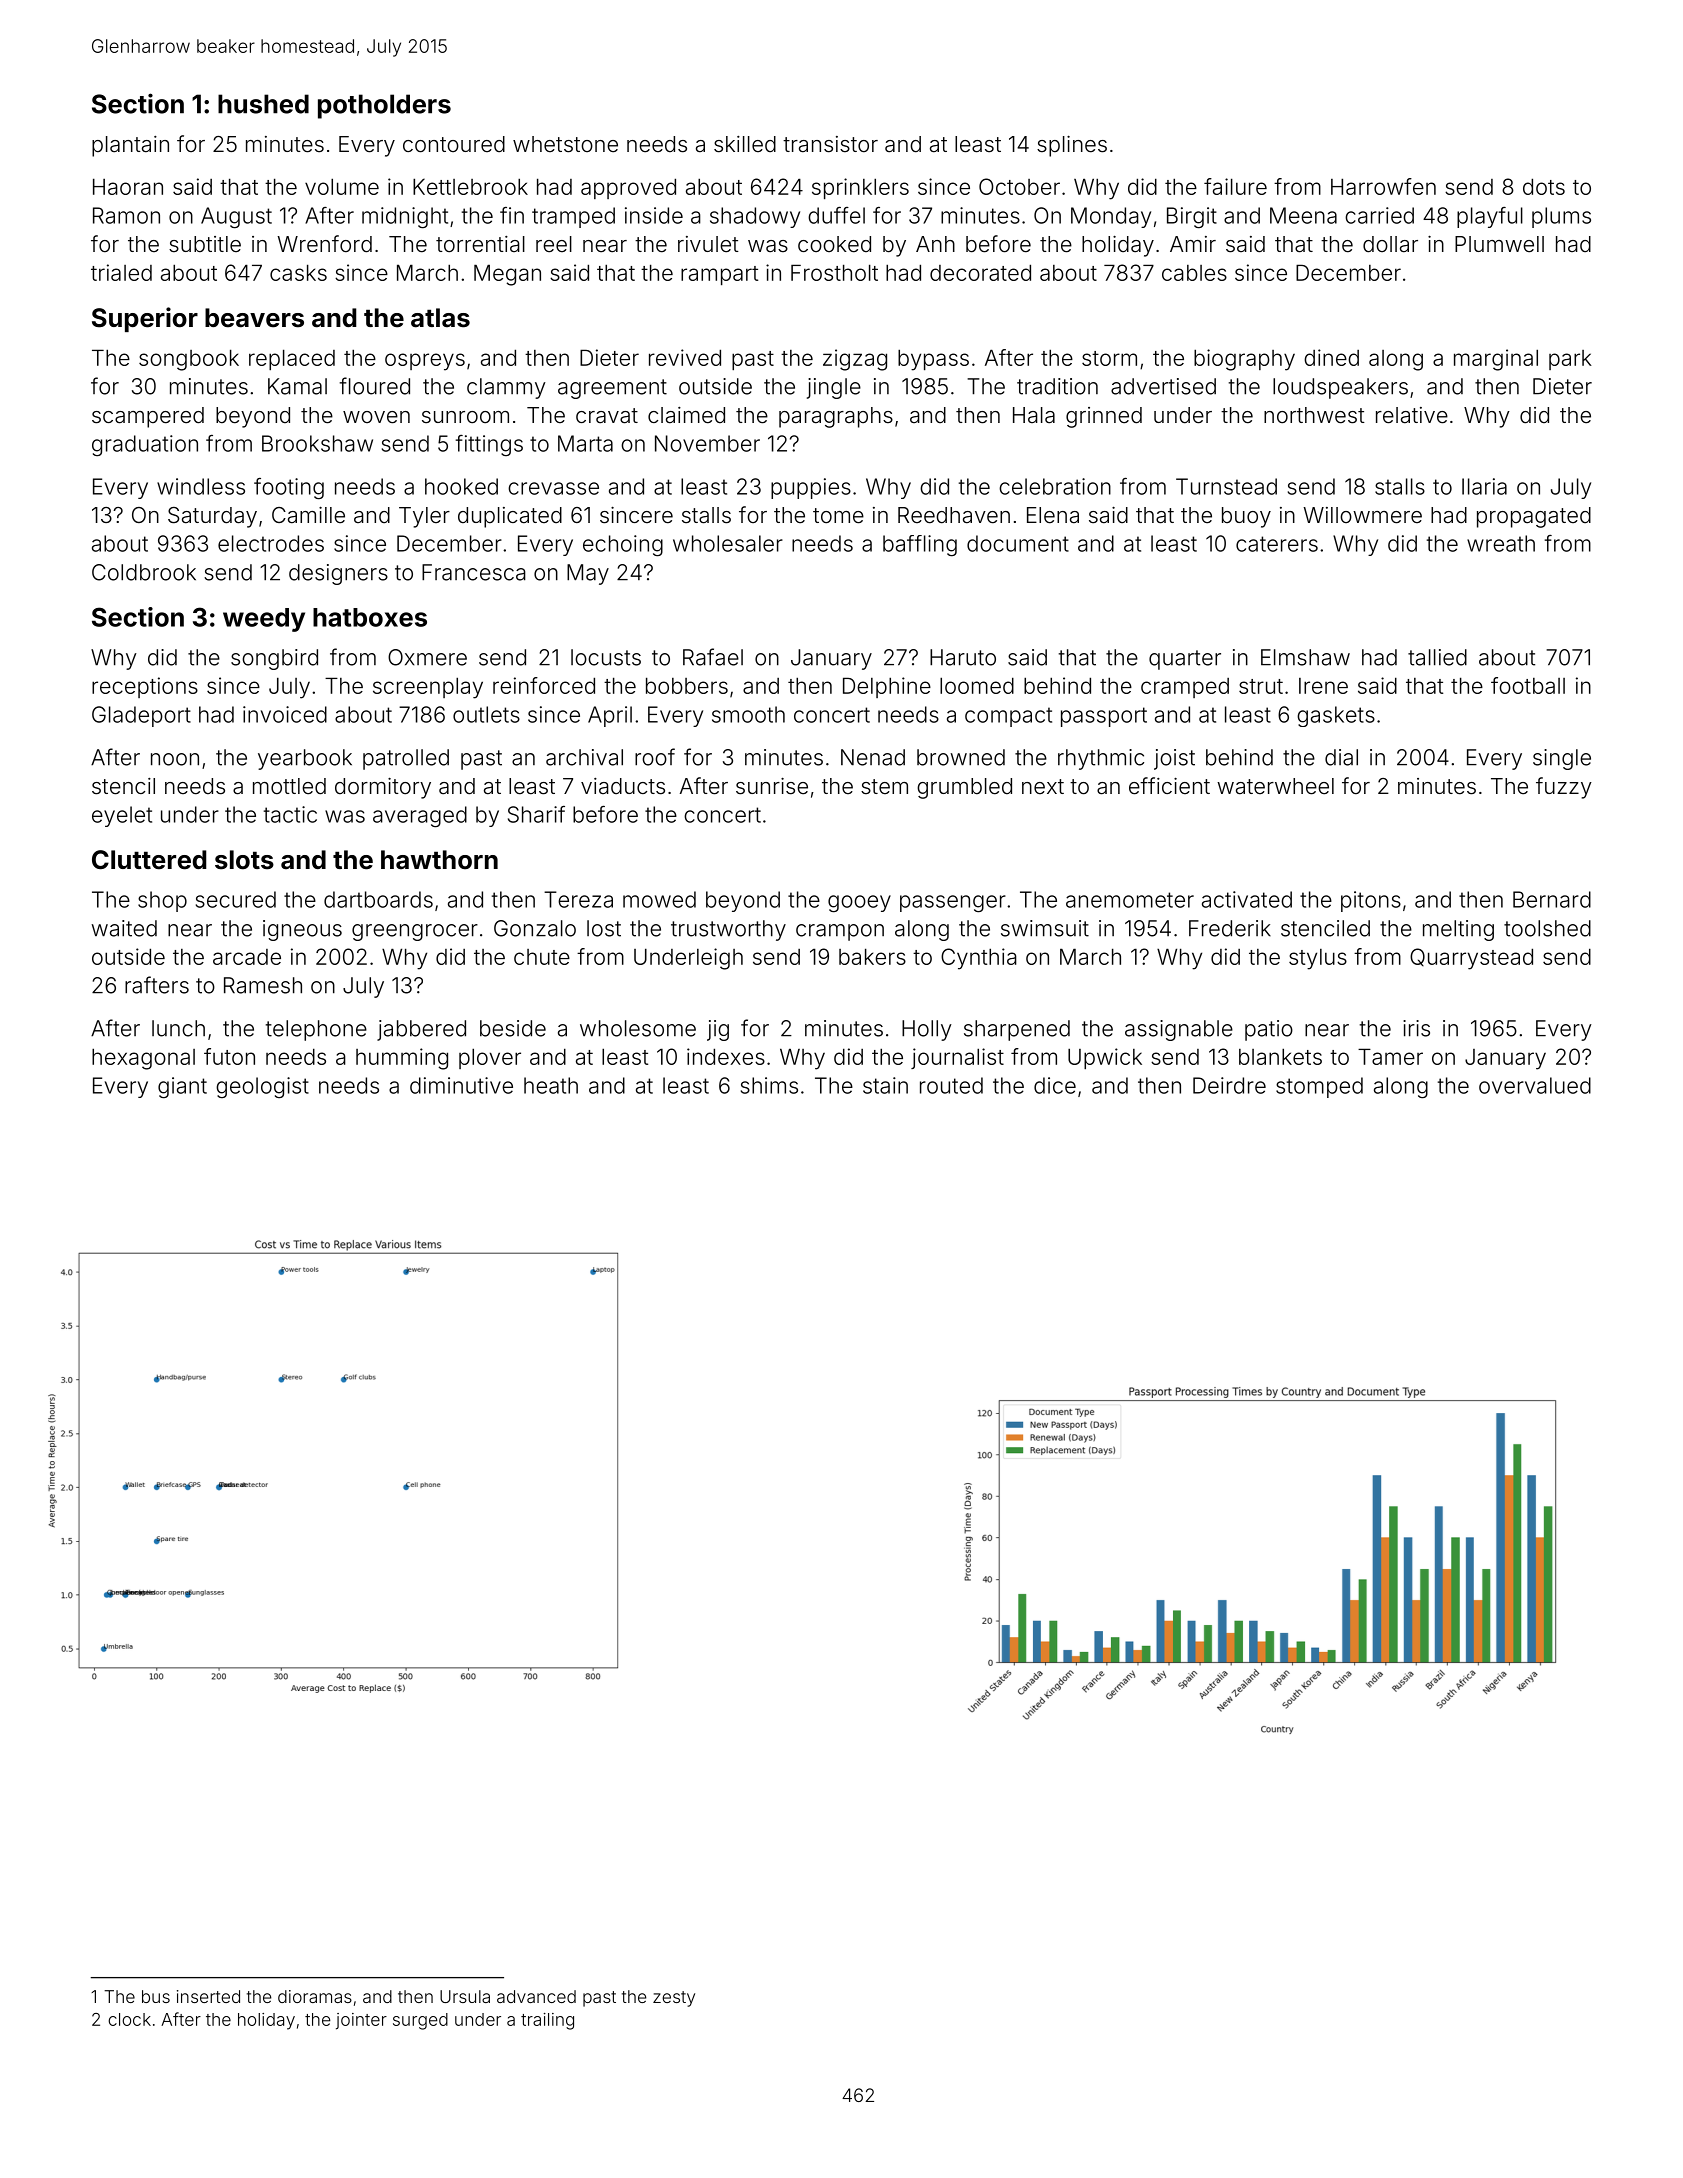 This screenshot has height=2178, width=1683. Describe the element at coordinates (315, 1996) in the screenshot. I see `dioramas` at that location.
